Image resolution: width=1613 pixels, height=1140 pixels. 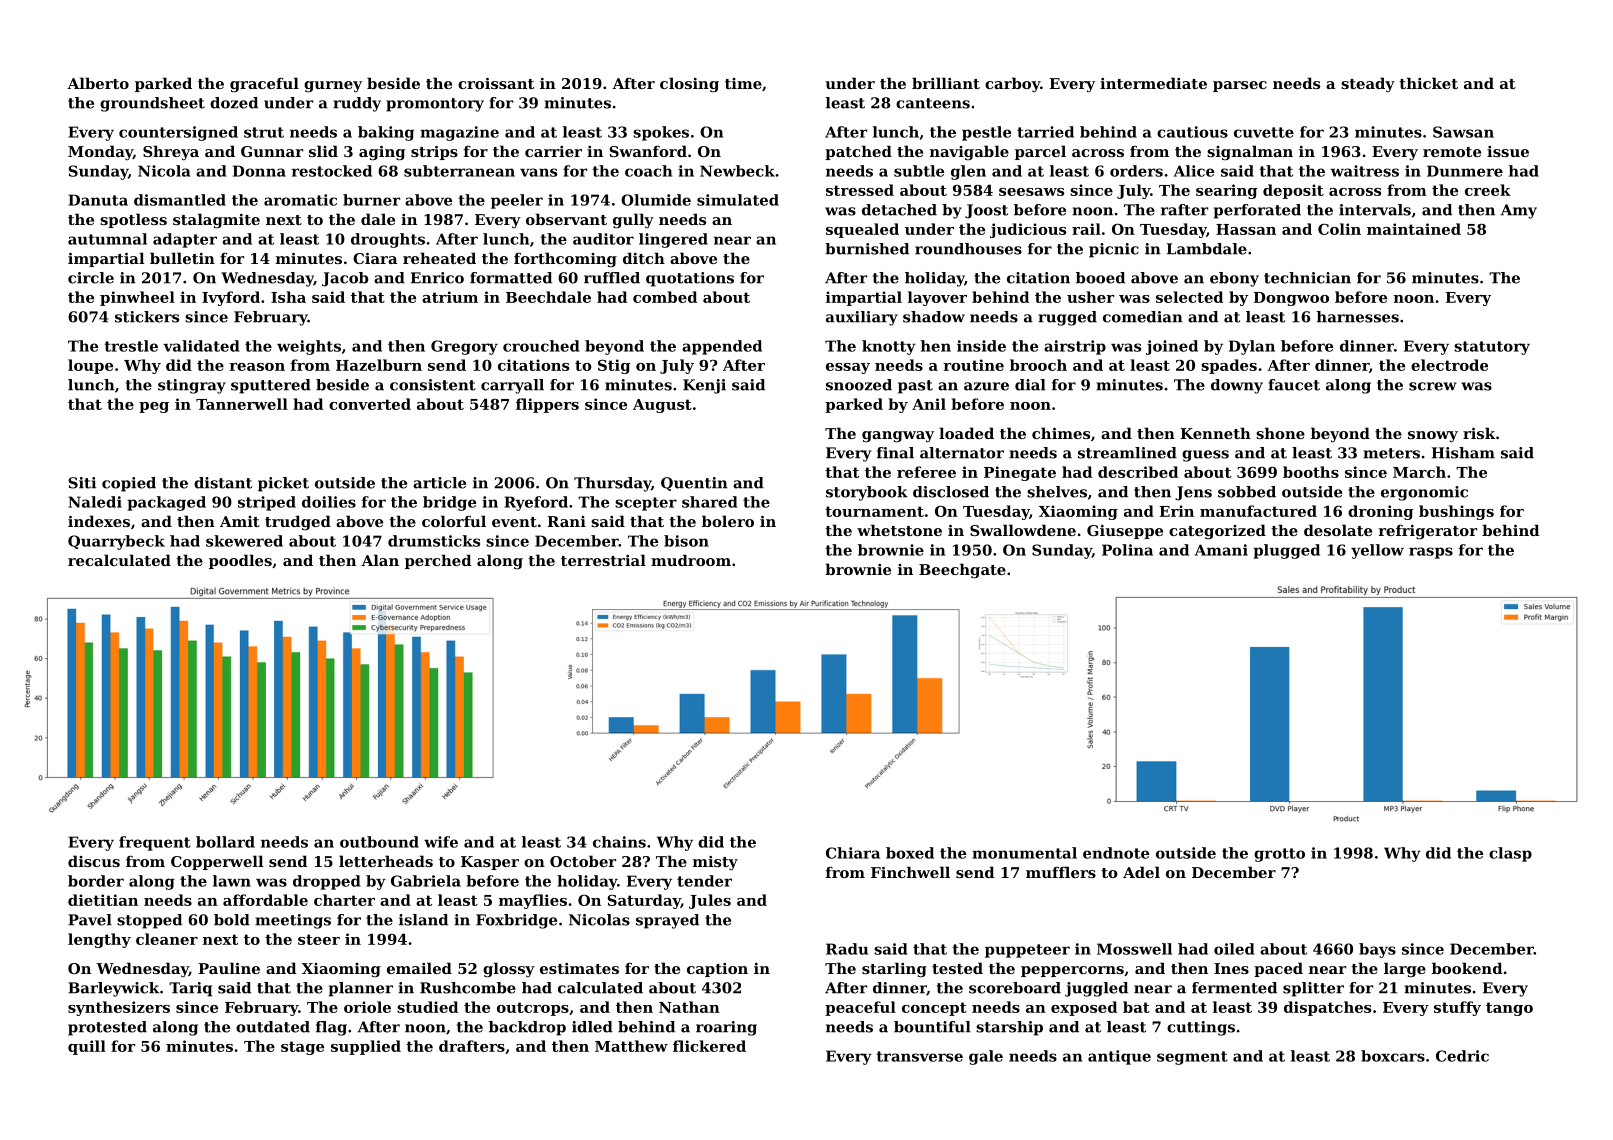 I want to click on bulletin, so click(x=182, y=258).
